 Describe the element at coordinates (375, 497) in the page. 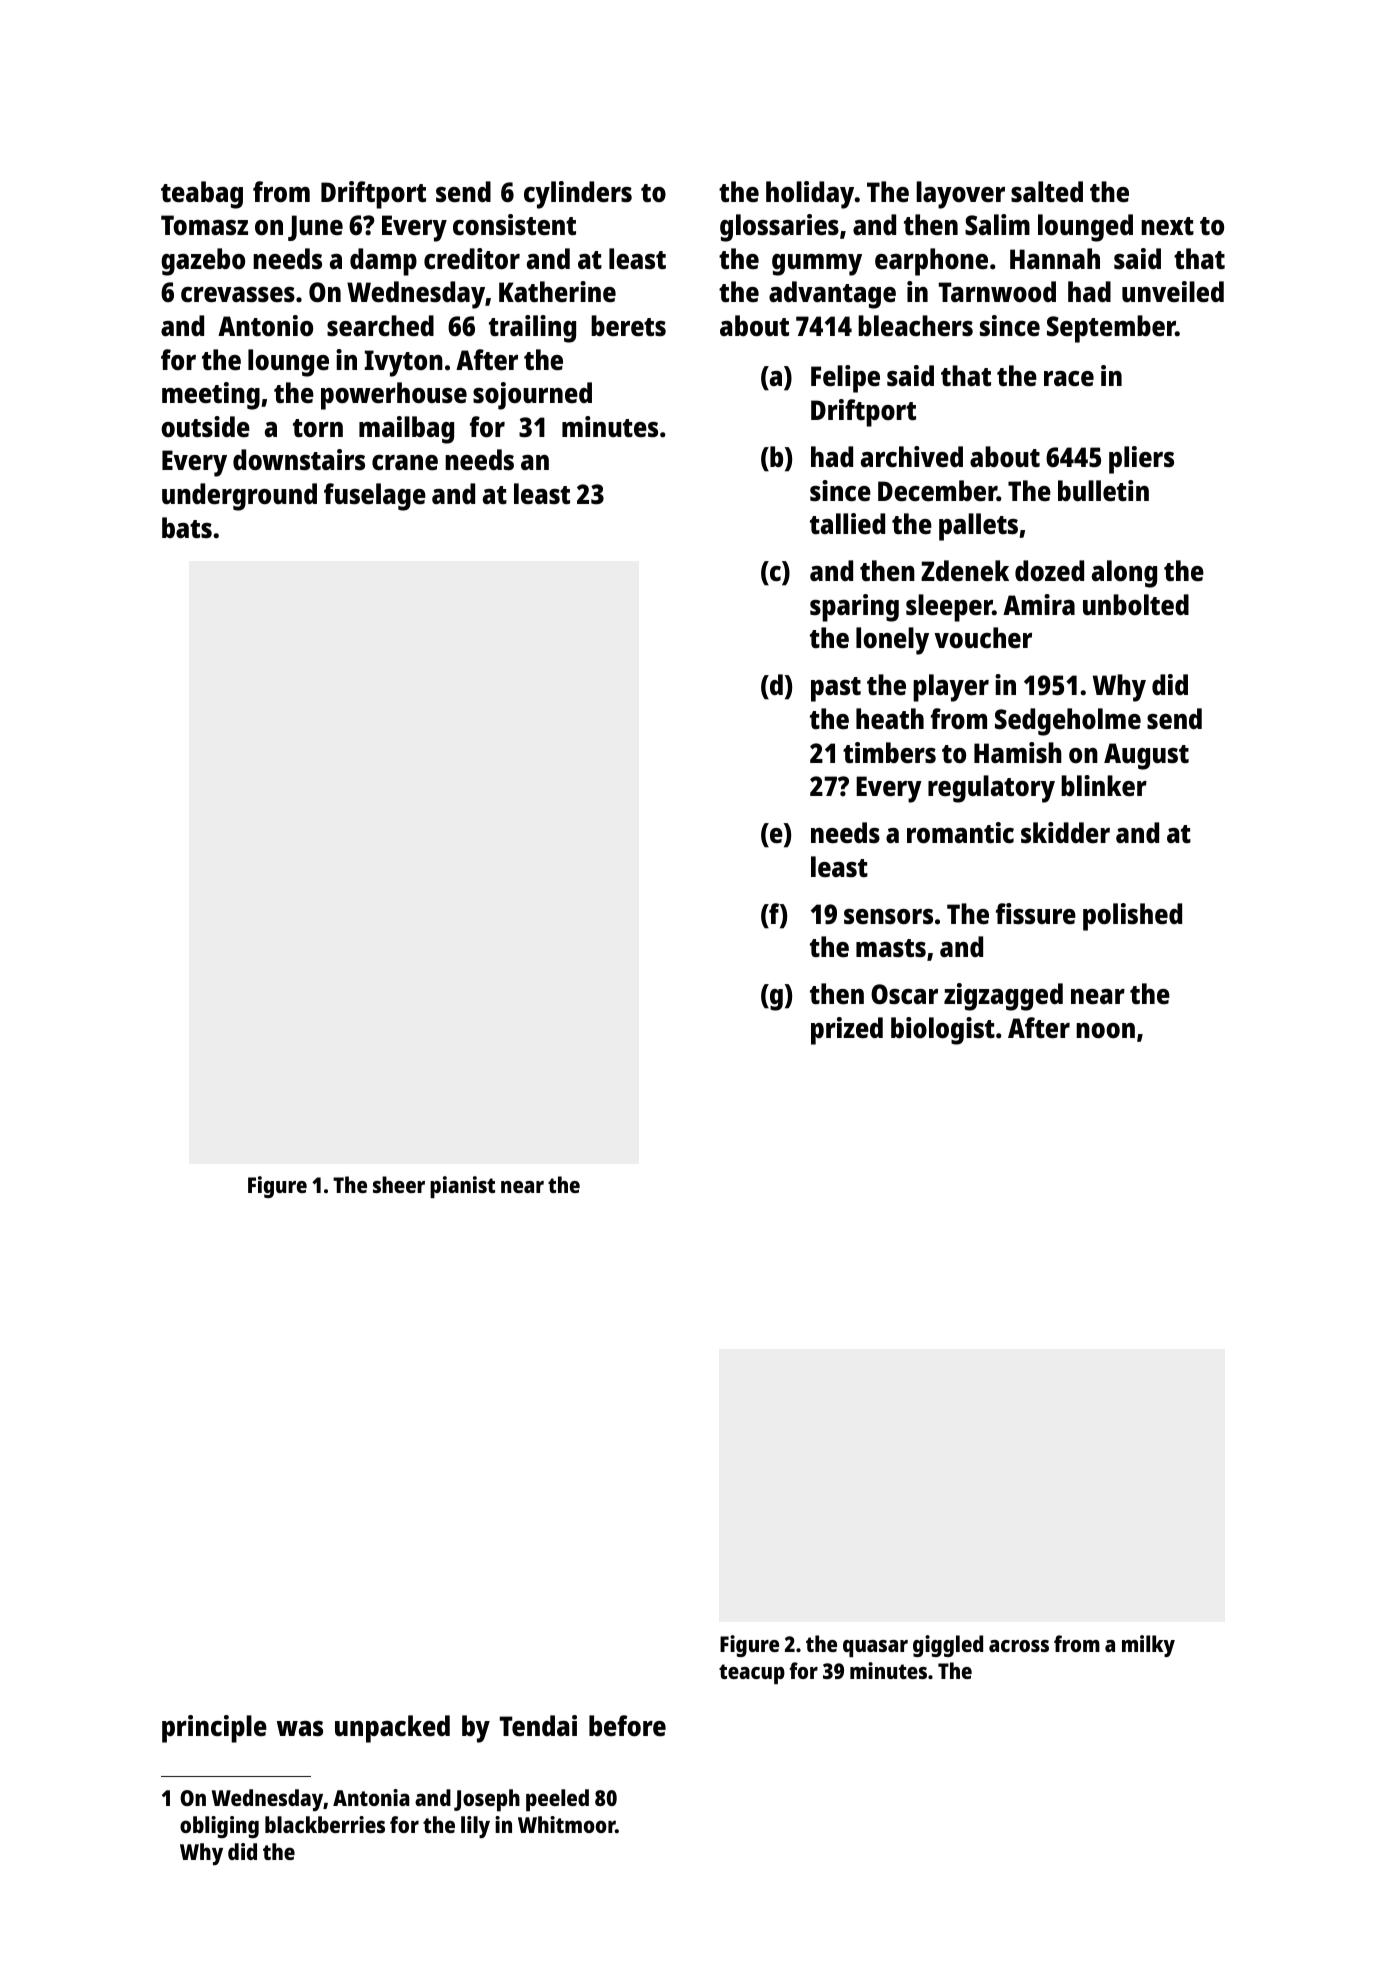

I see `fuselage` at that location.
